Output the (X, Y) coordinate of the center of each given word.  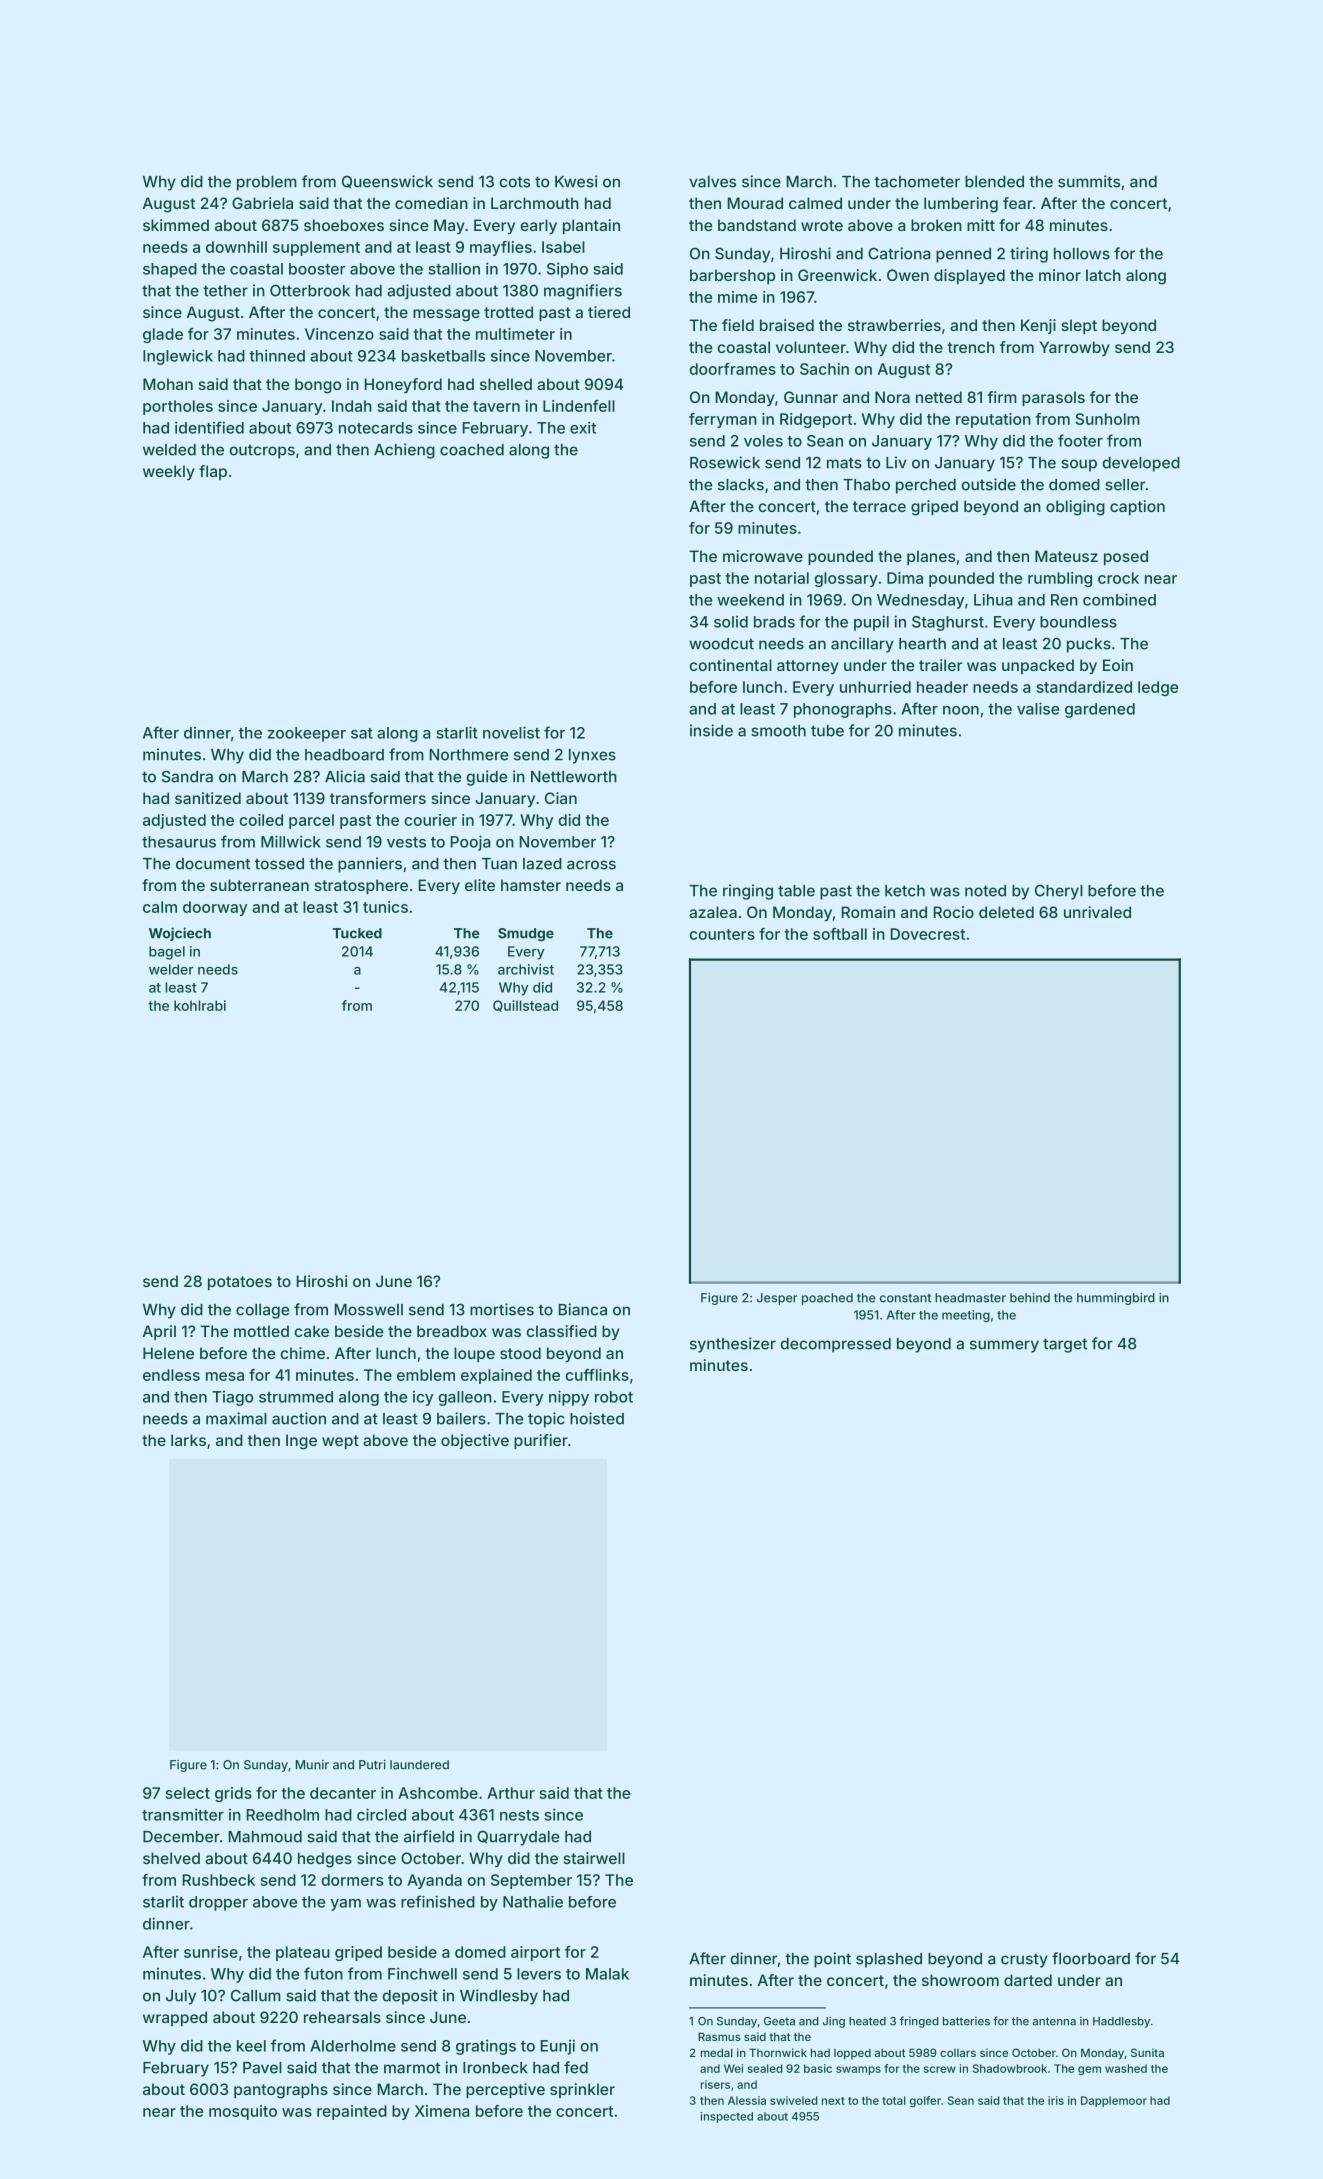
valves (712, 182)
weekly (169, 472)
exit (583, 427)
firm (1002, 397)
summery (1004, 1346)
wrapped (175, 2018)
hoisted (597, 1418)
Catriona (899, 253)
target (1065, 1345)
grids (233, 1794)
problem (267, 183)
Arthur (511, 1793)
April (159, 1332)
